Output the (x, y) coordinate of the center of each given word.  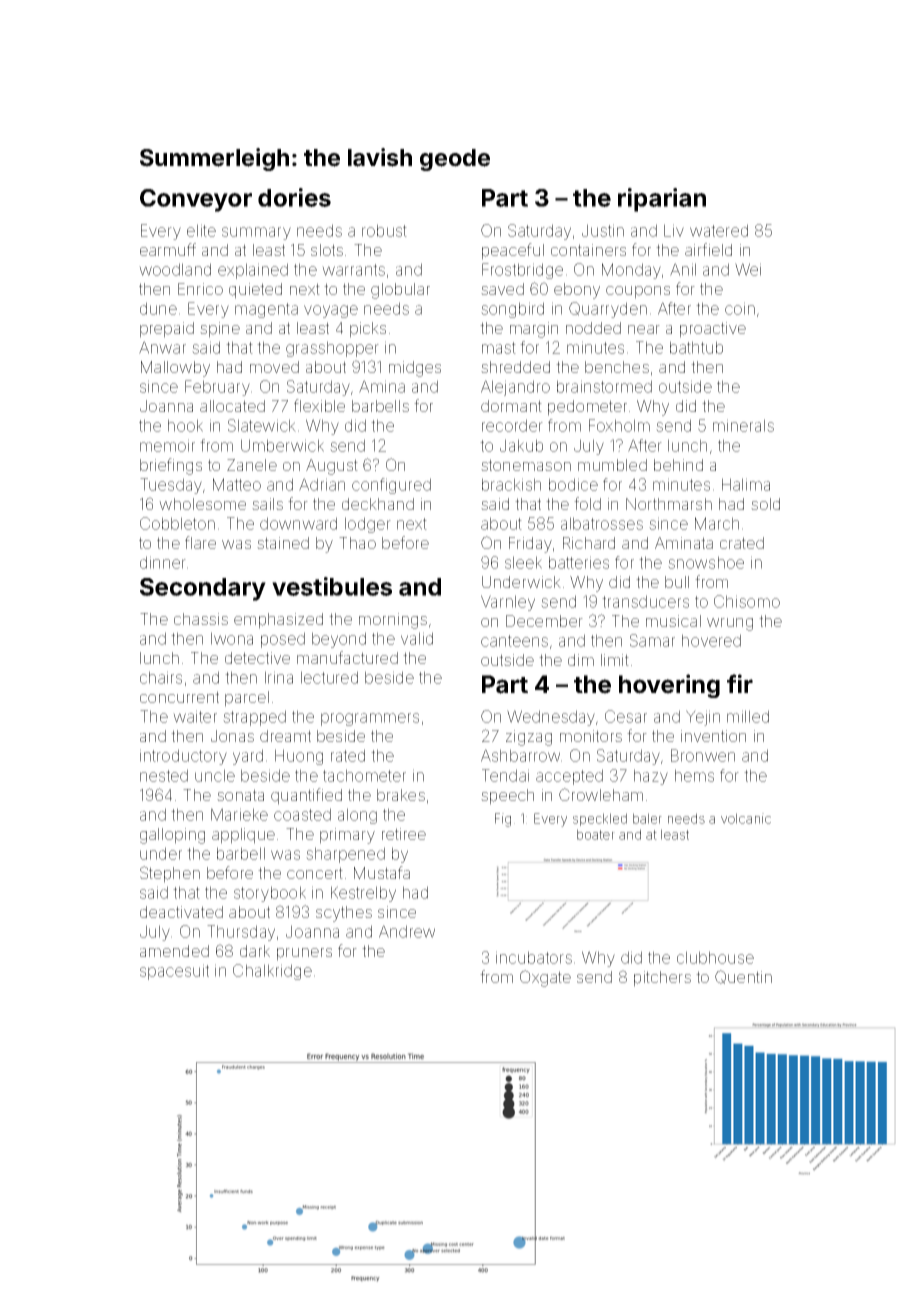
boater (596, 834)
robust (384, 230)
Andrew (407, 931)
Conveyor (196, 200)
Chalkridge (272, 972)
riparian (662, 200)
